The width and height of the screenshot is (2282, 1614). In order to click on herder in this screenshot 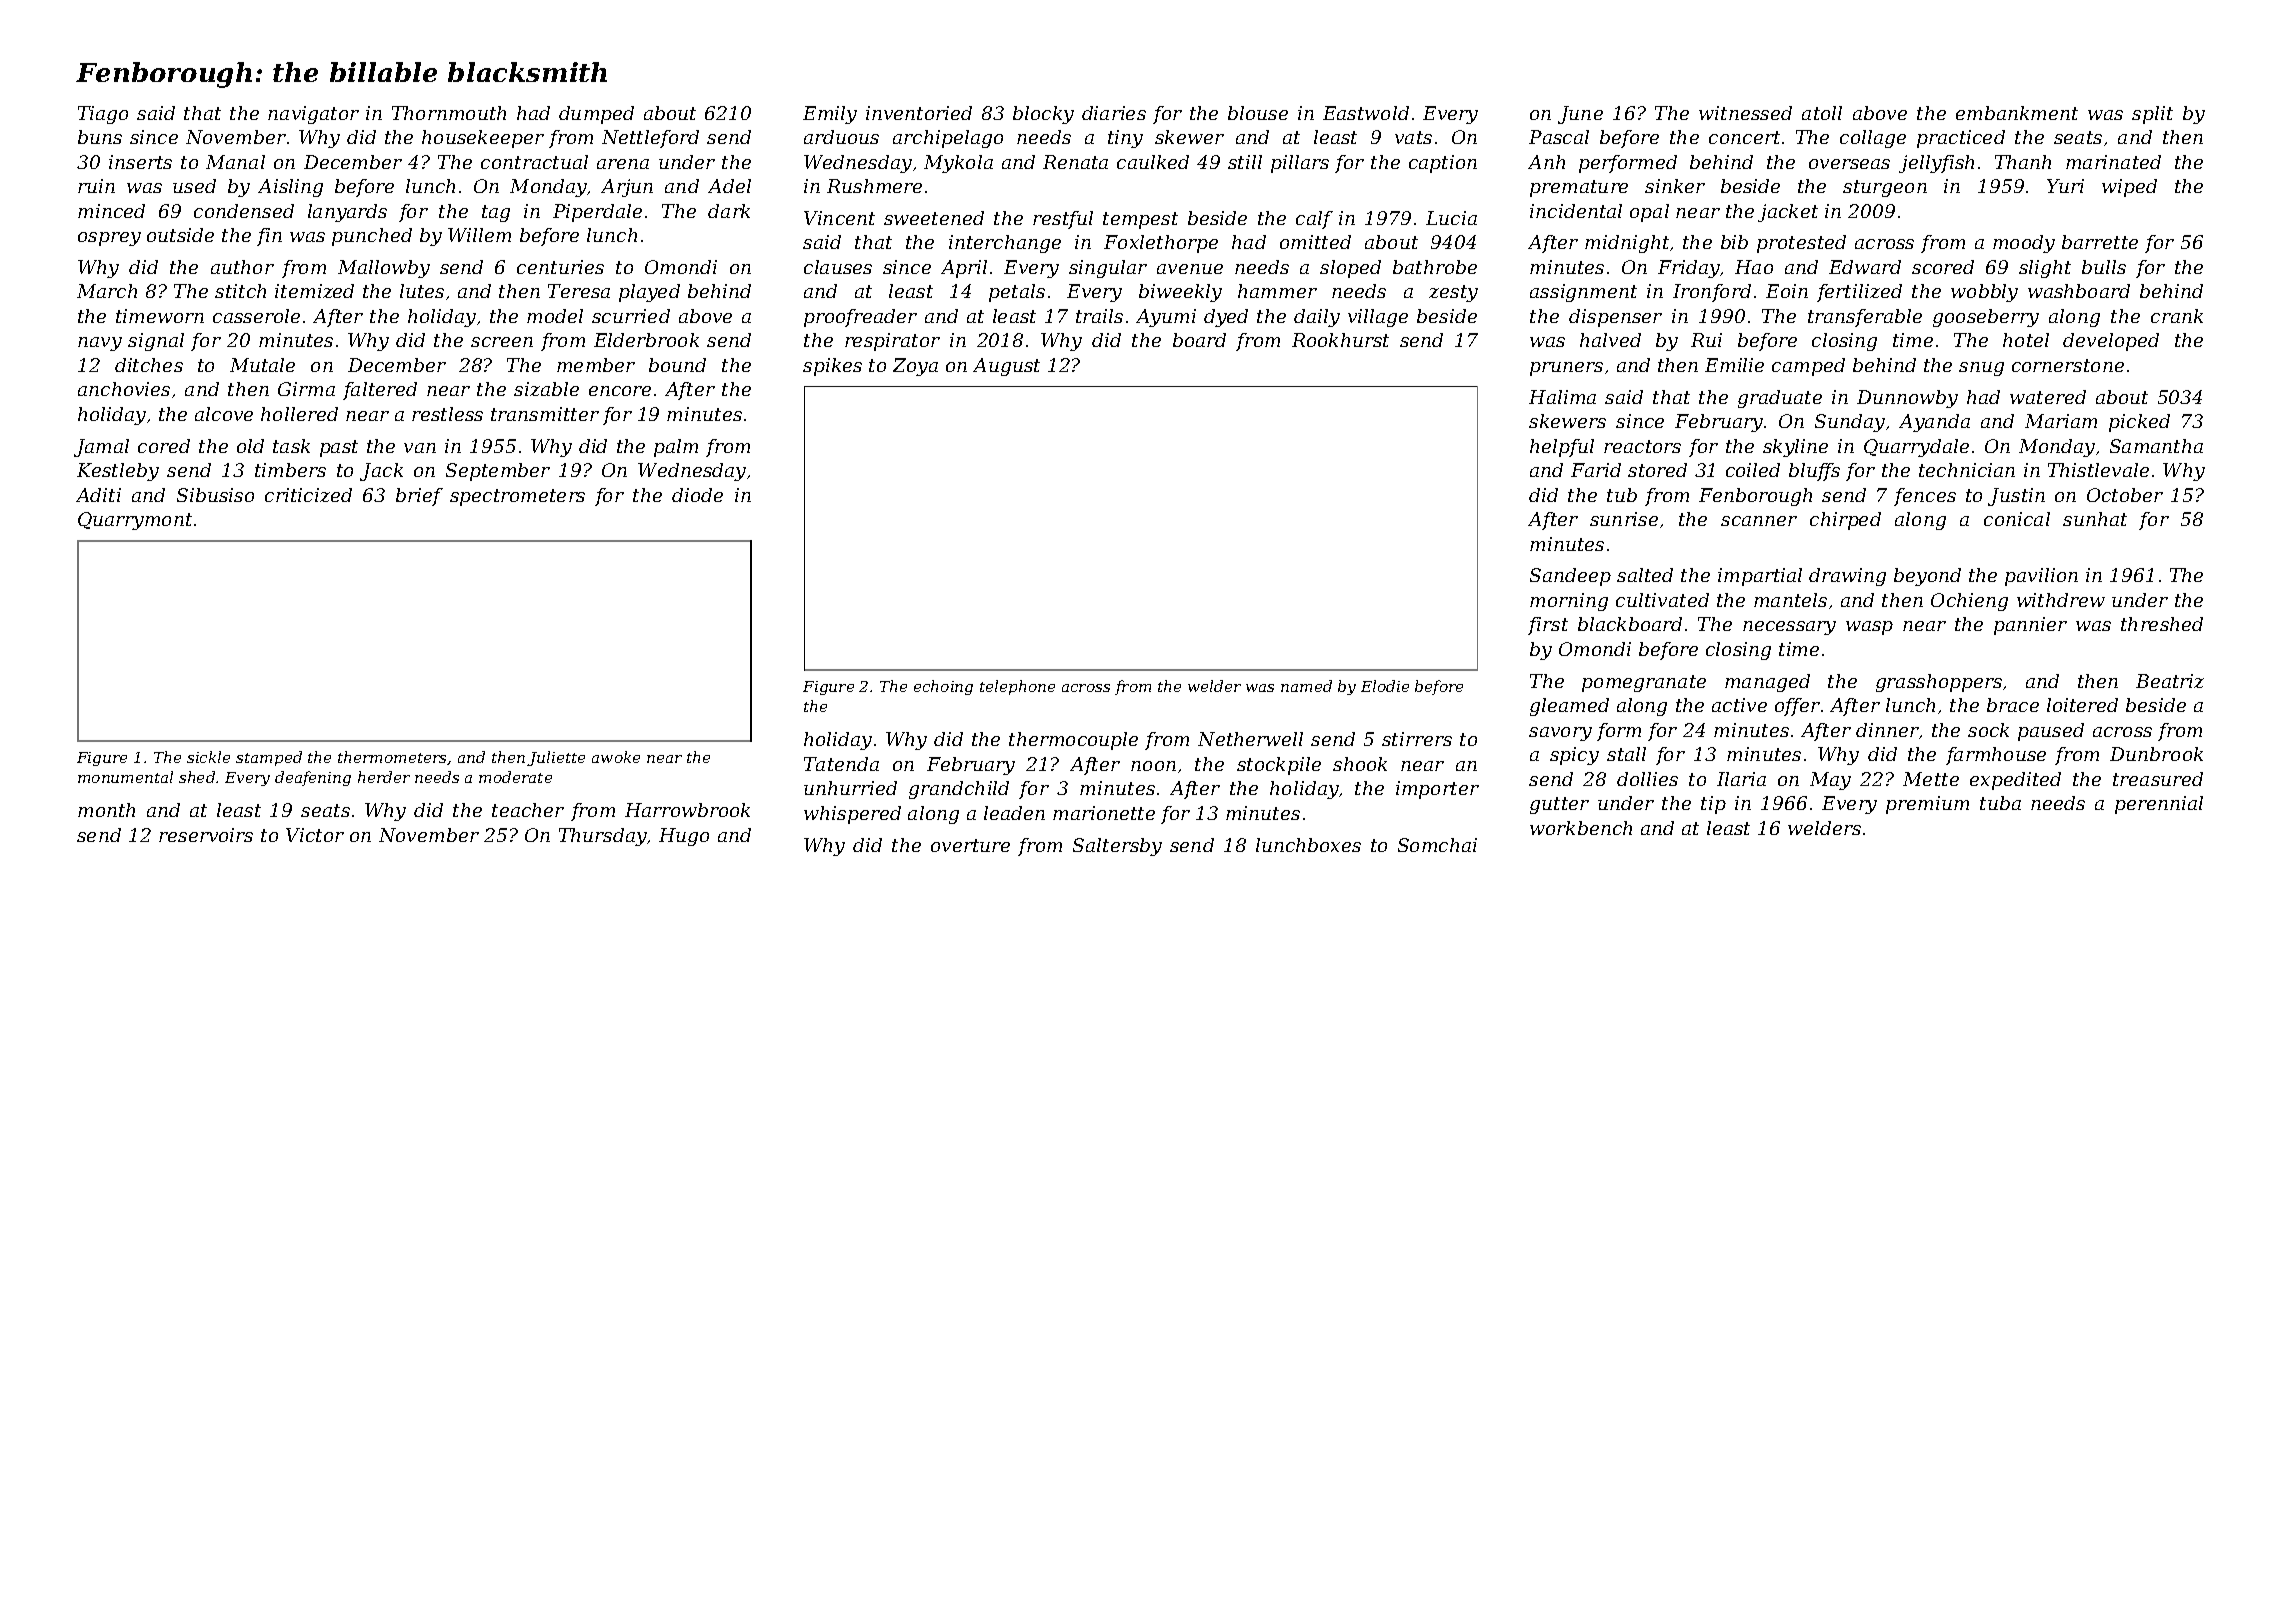, I will do `click(384, 777)`.
